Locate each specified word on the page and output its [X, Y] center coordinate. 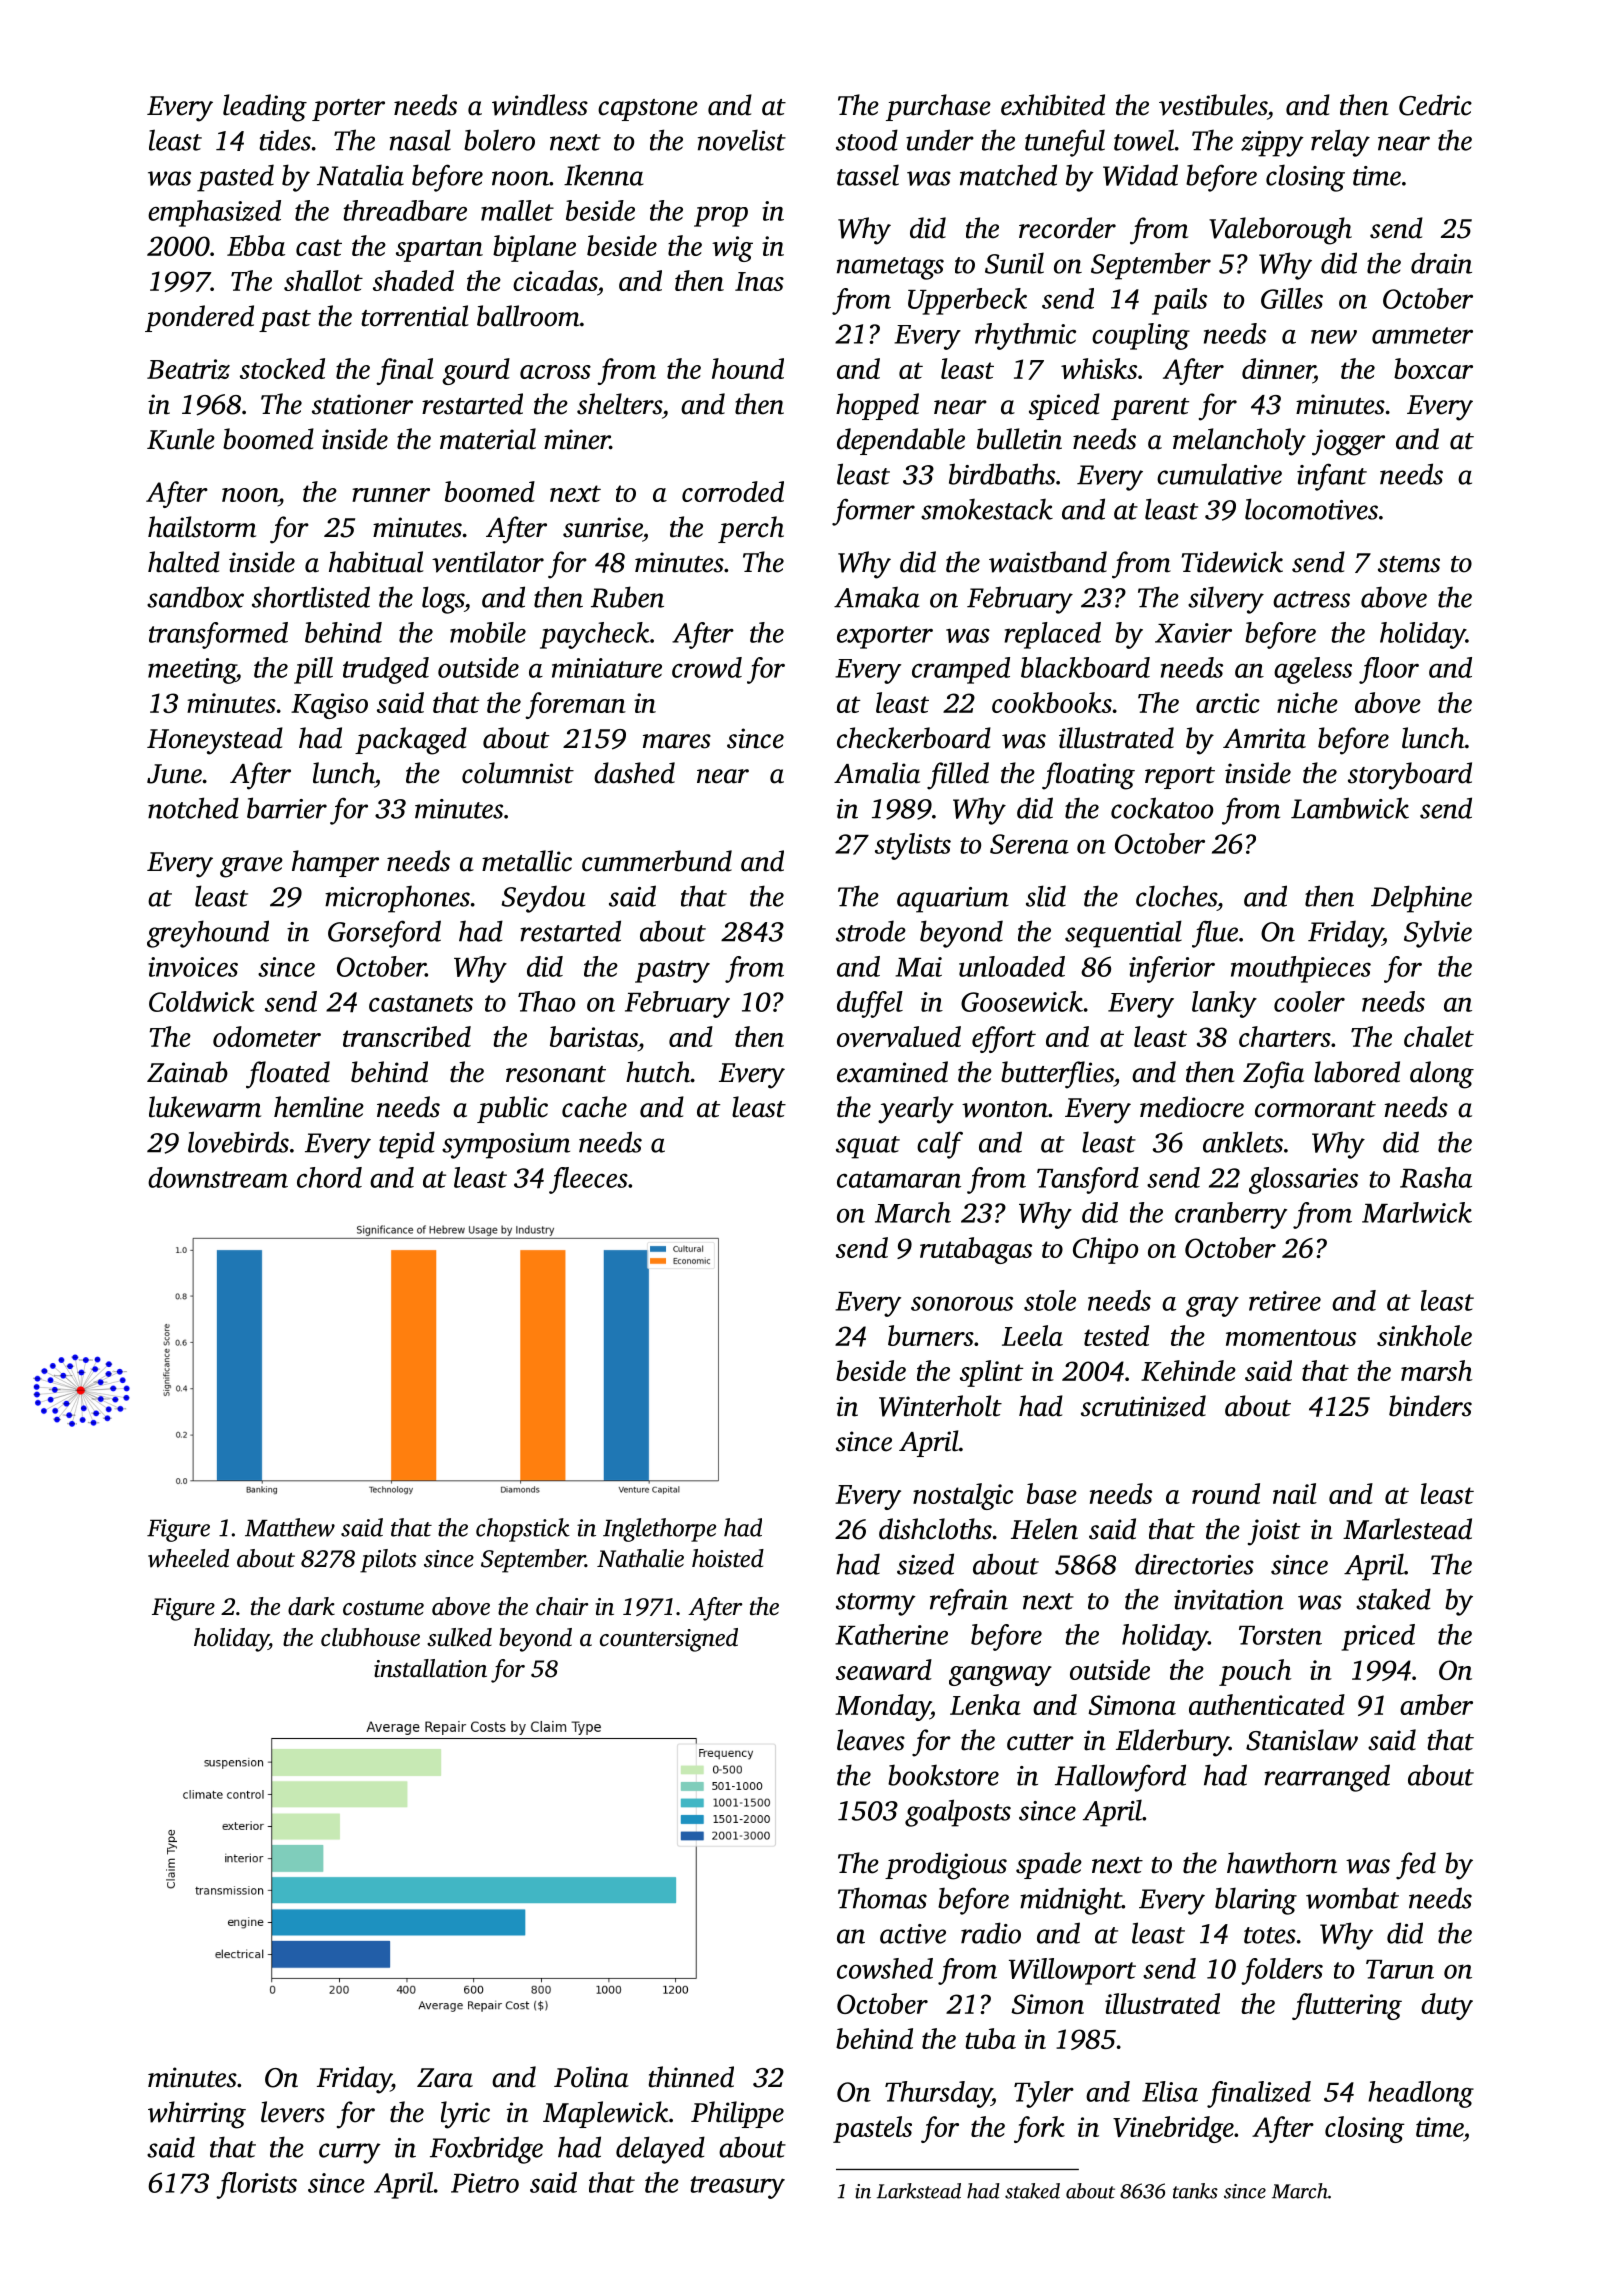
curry [350, 2153]
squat [868, 1147]
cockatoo [1162, 808]
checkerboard [914, 738]
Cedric [1435, 105]
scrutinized [1143, 1406]
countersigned [669, 1640]
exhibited [1053, 105]
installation [430, 1668]
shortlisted [311, 597]
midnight [1071, 1901]
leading [265, 108]
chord [329, 1177]
